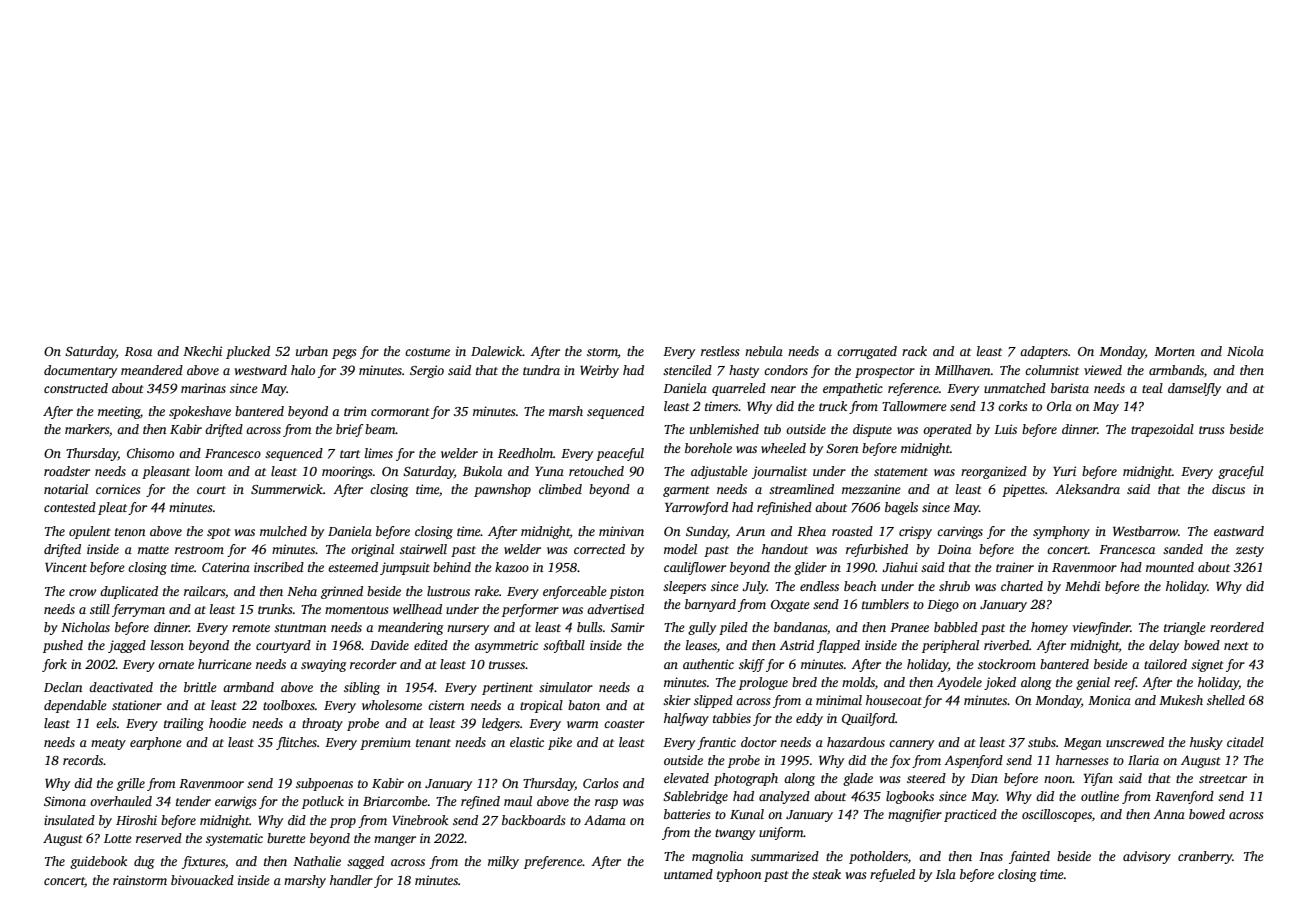 The image size is (1308, 924). I want to click on milky, so click(503, 862).
